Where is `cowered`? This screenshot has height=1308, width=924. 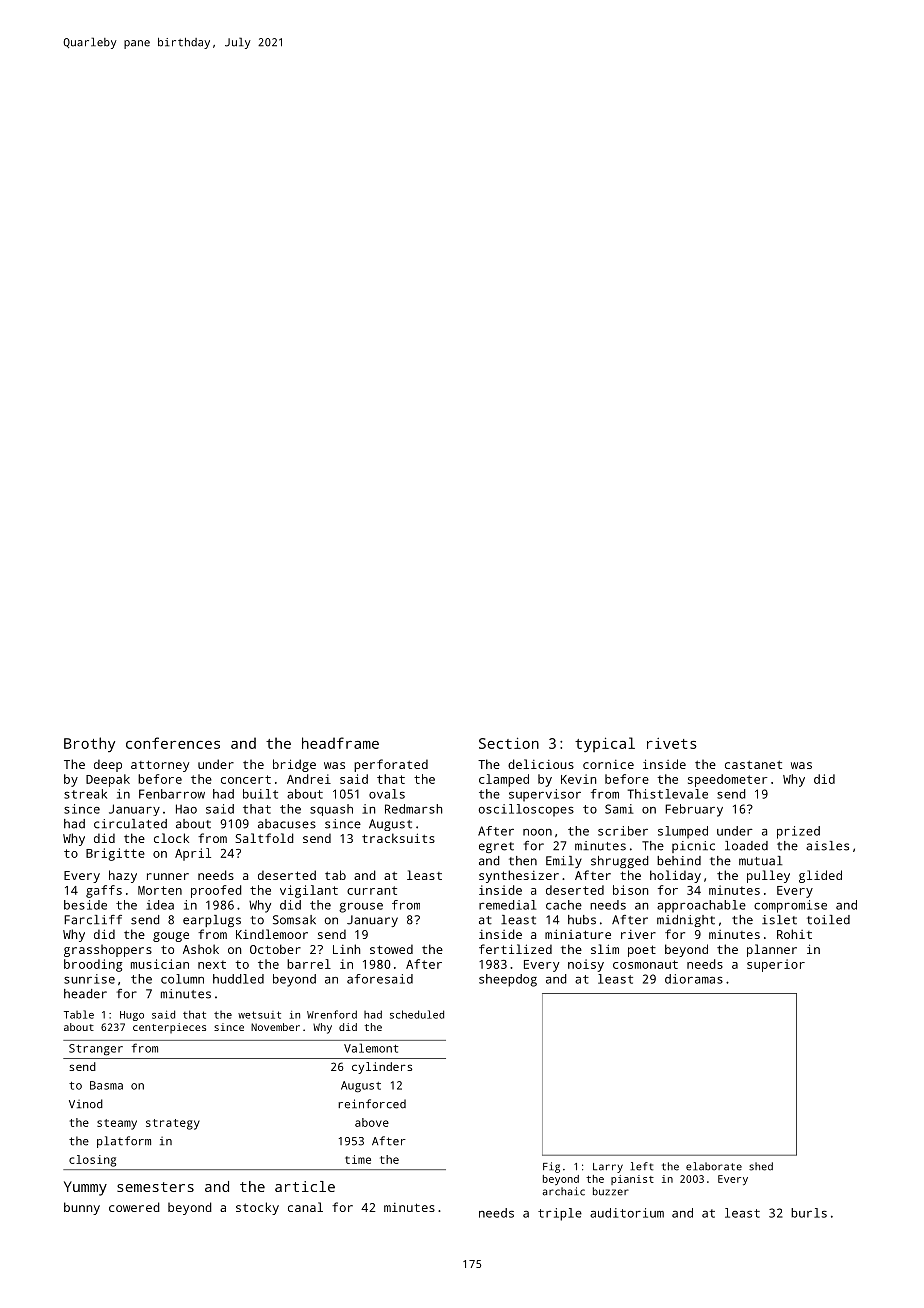
cowered is located at coordinates (134, 1207).
